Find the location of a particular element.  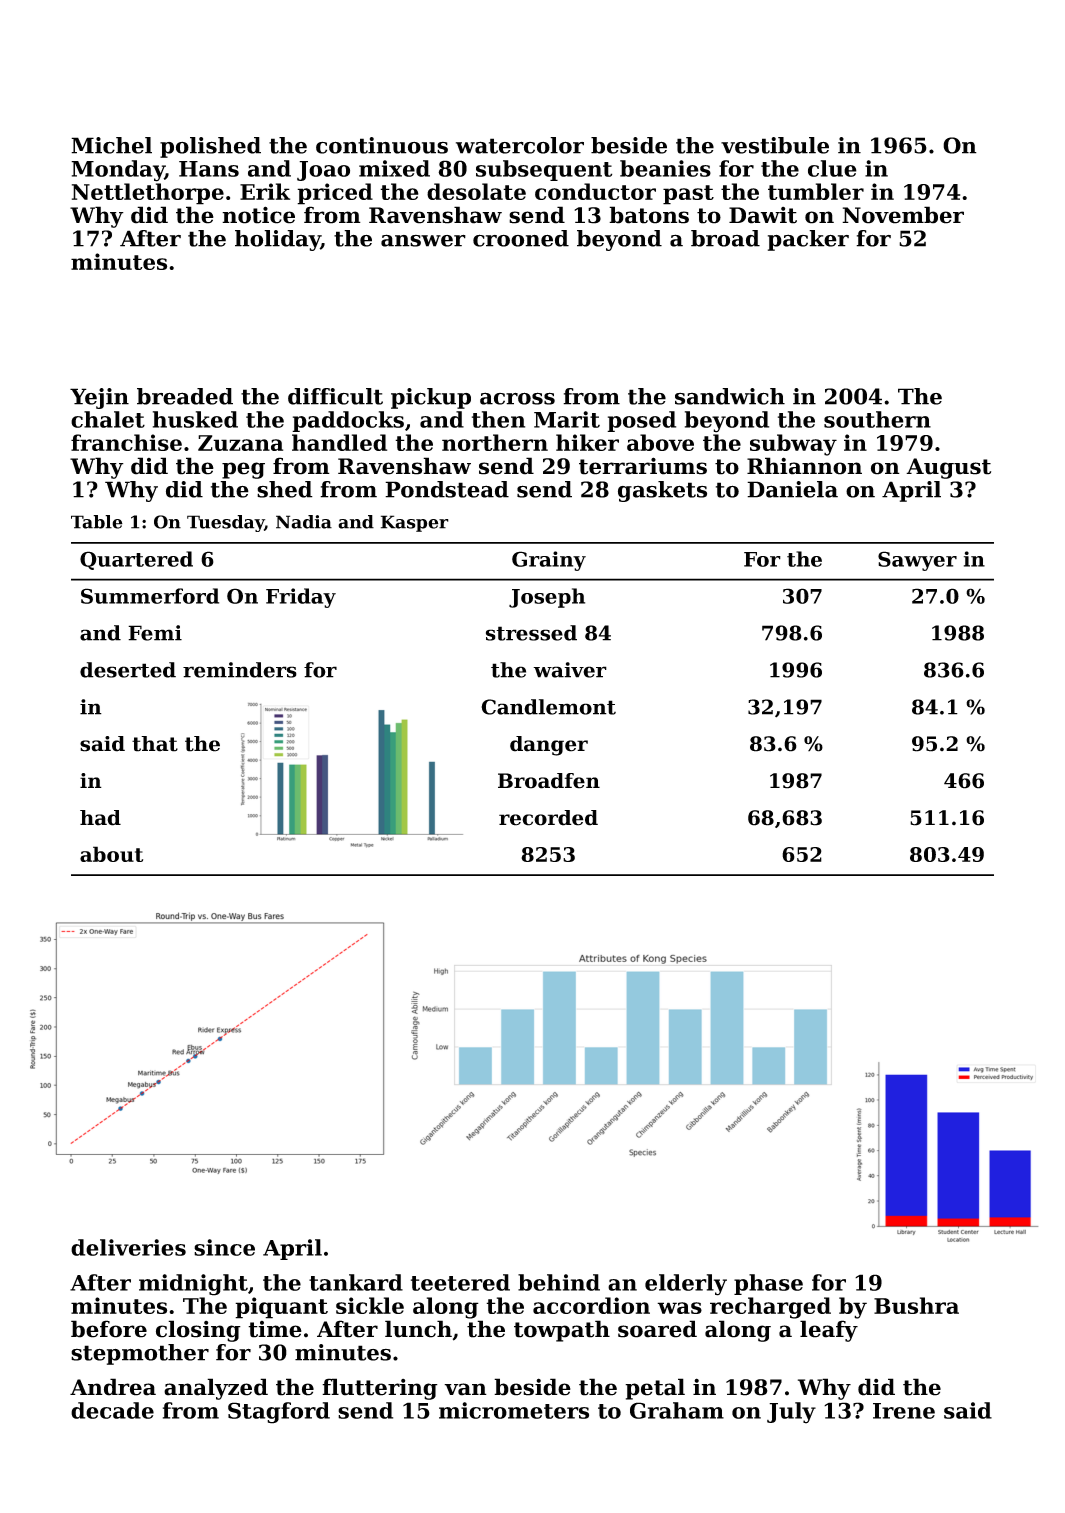

Bushra is located at coordinates (916, 1305).
